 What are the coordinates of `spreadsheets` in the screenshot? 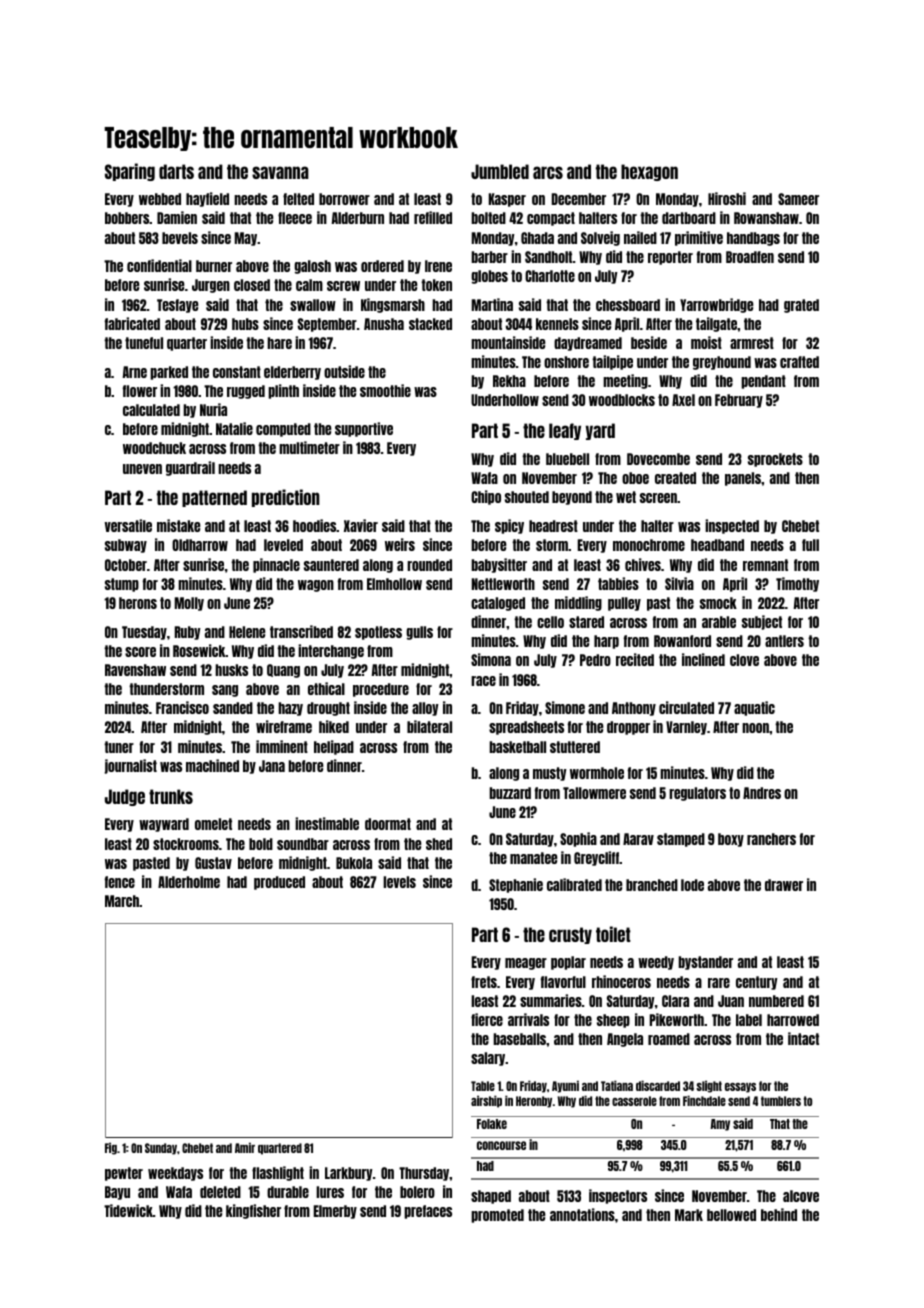 It's located at (526, 728).
